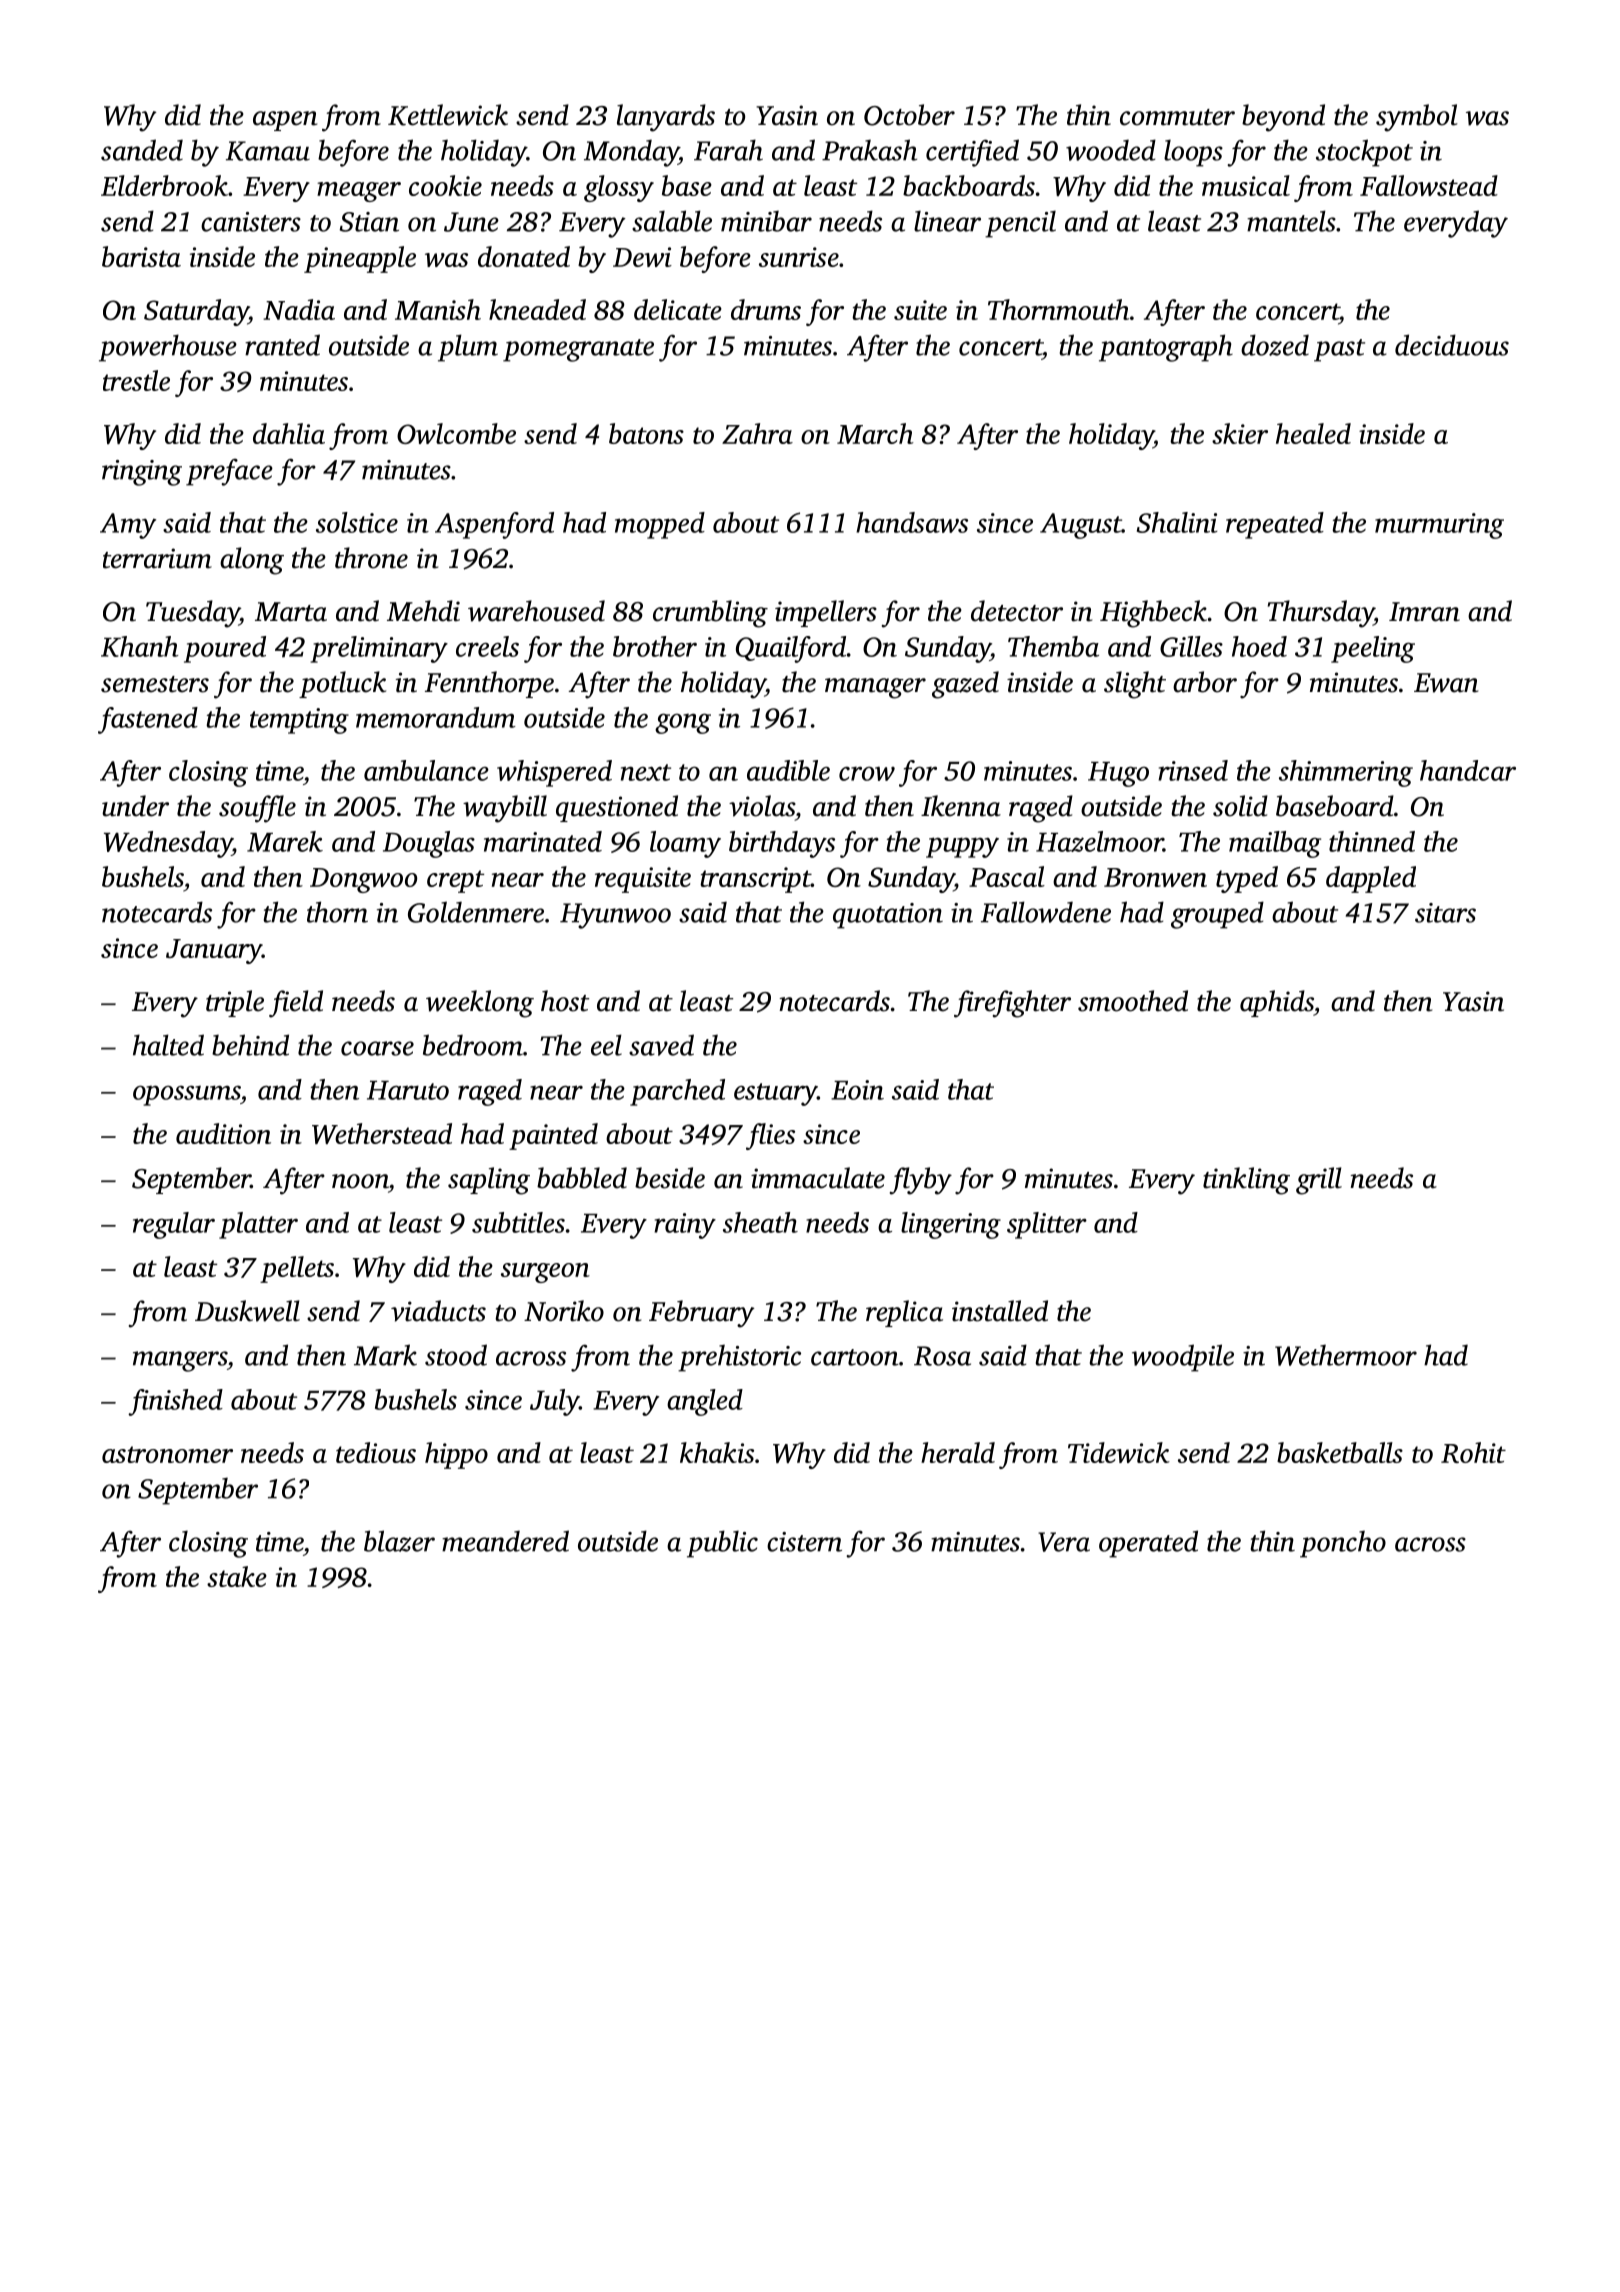  Describe the element at coordinates (1275, 844) in the document. I see `mailbag` at that location.
